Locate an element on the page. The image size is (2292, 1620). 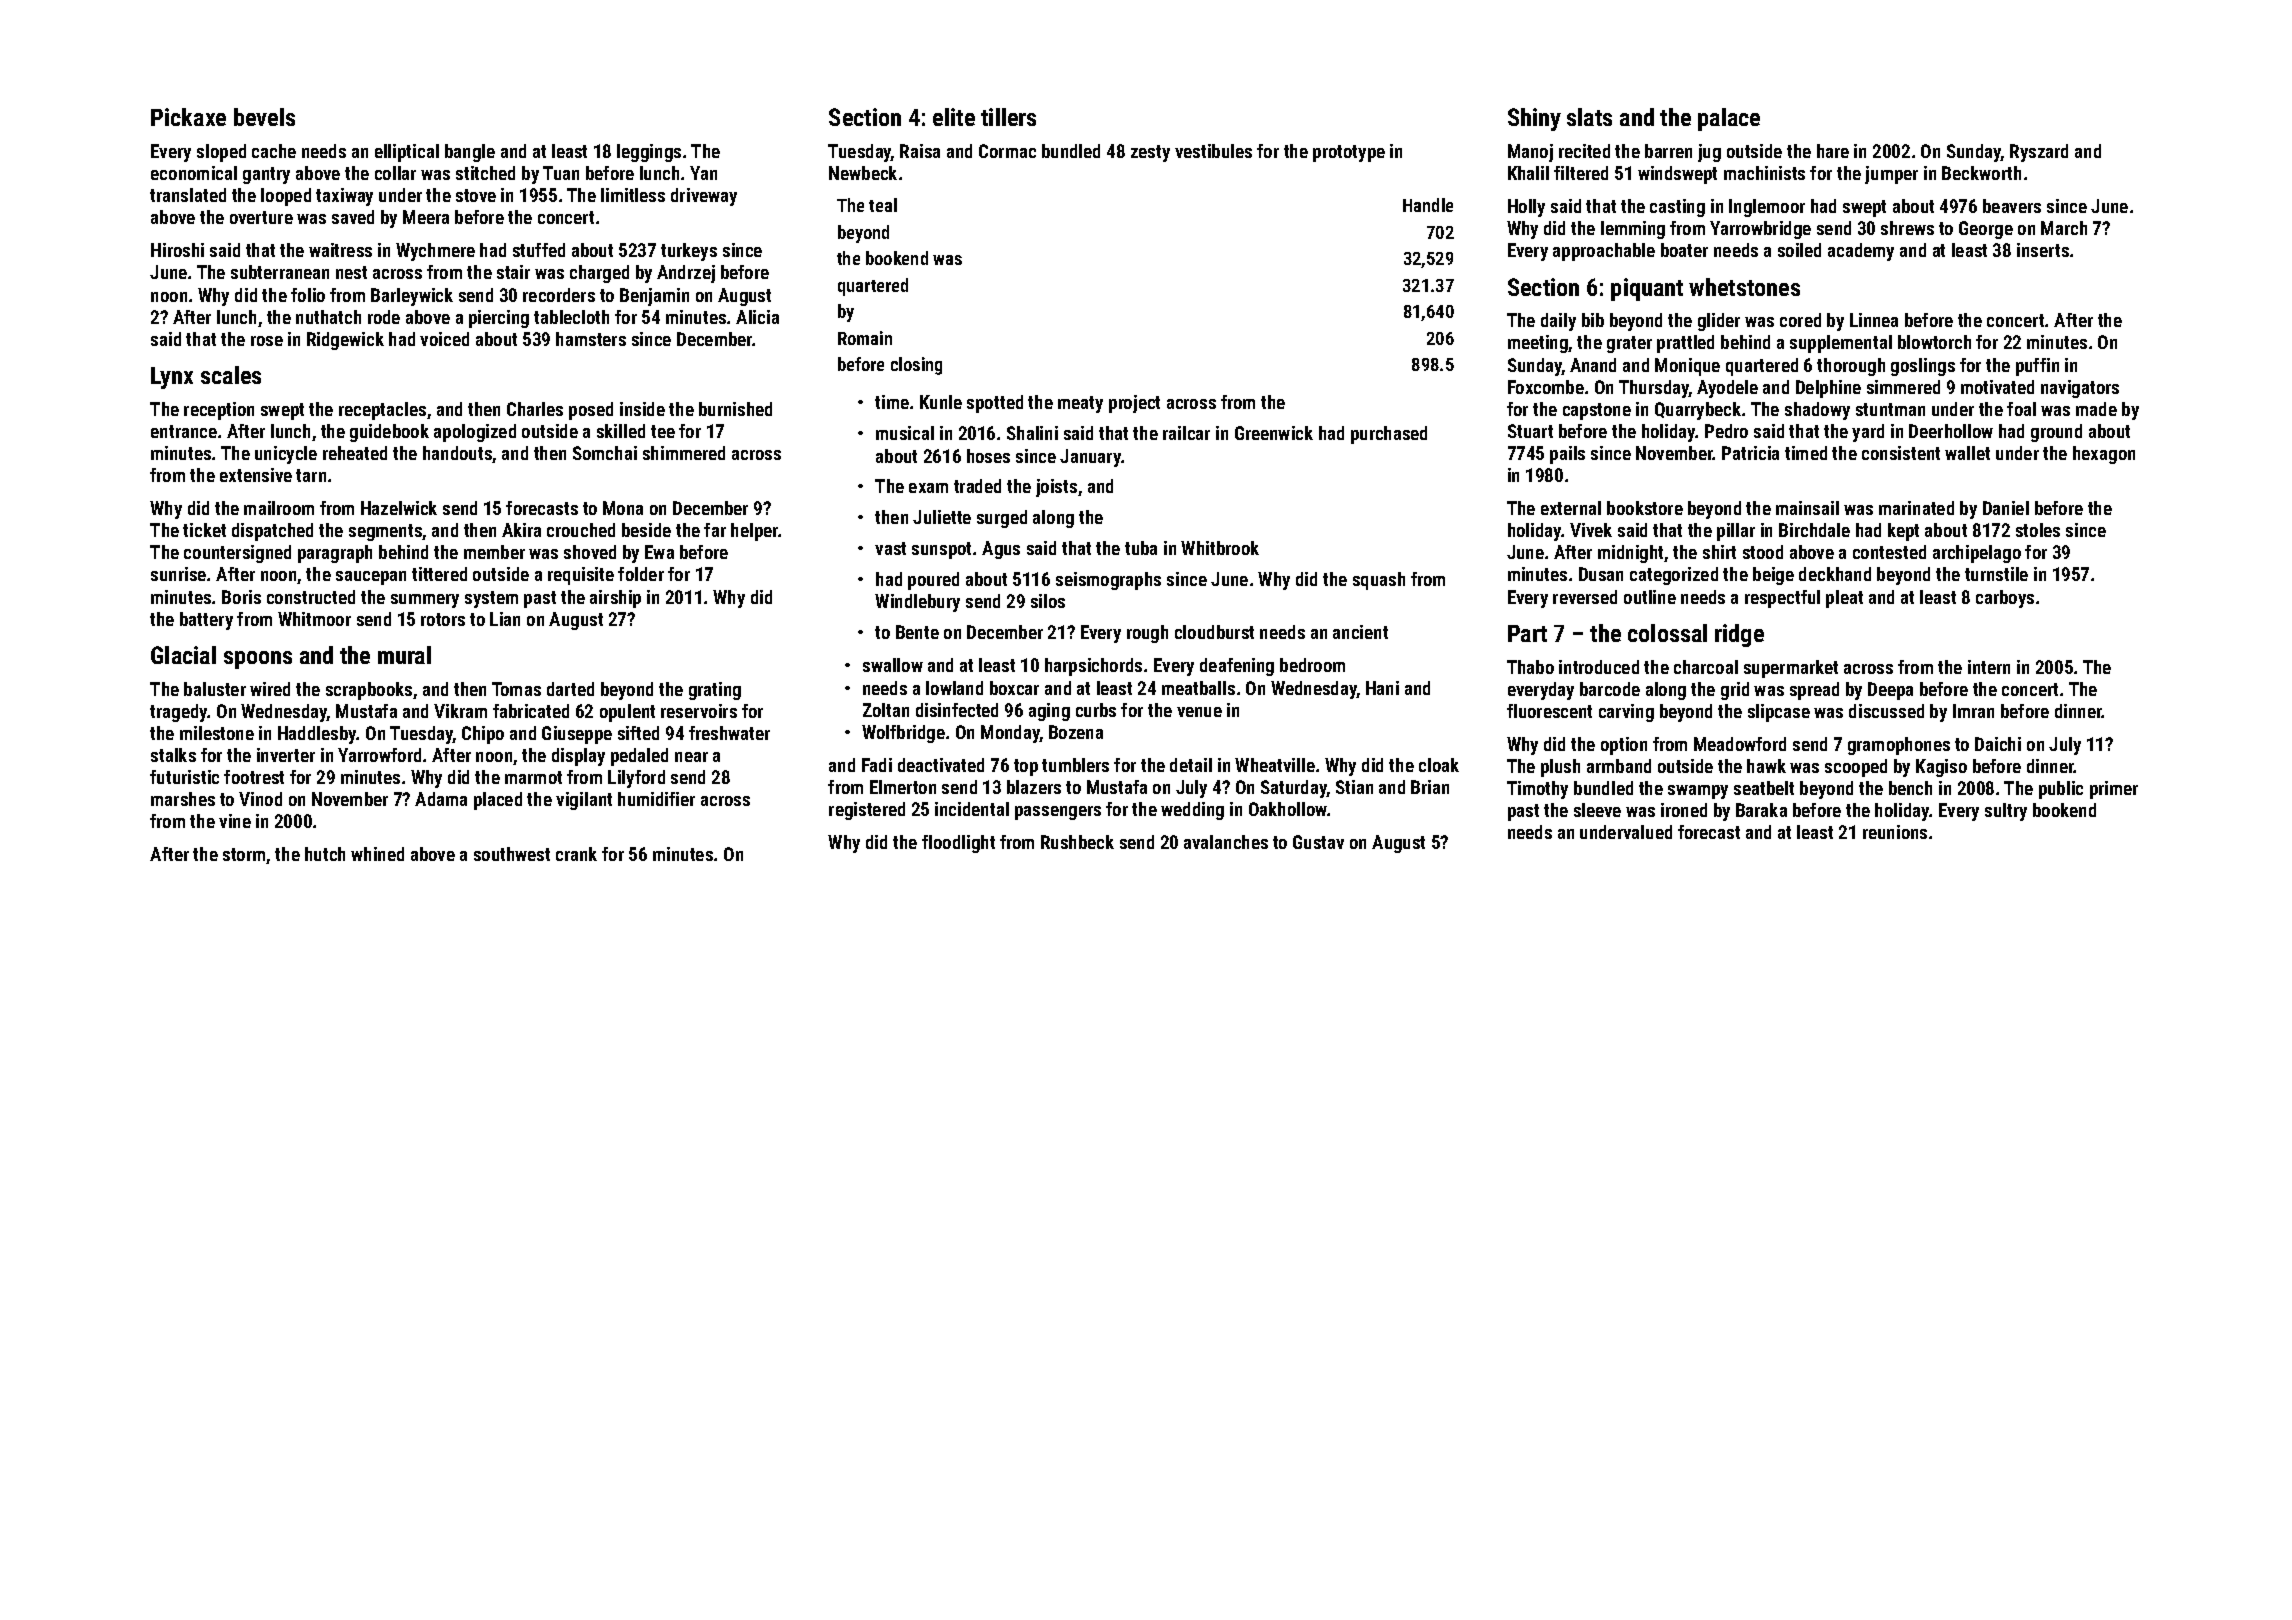
saucepan is located at coordinates (371, 578).
